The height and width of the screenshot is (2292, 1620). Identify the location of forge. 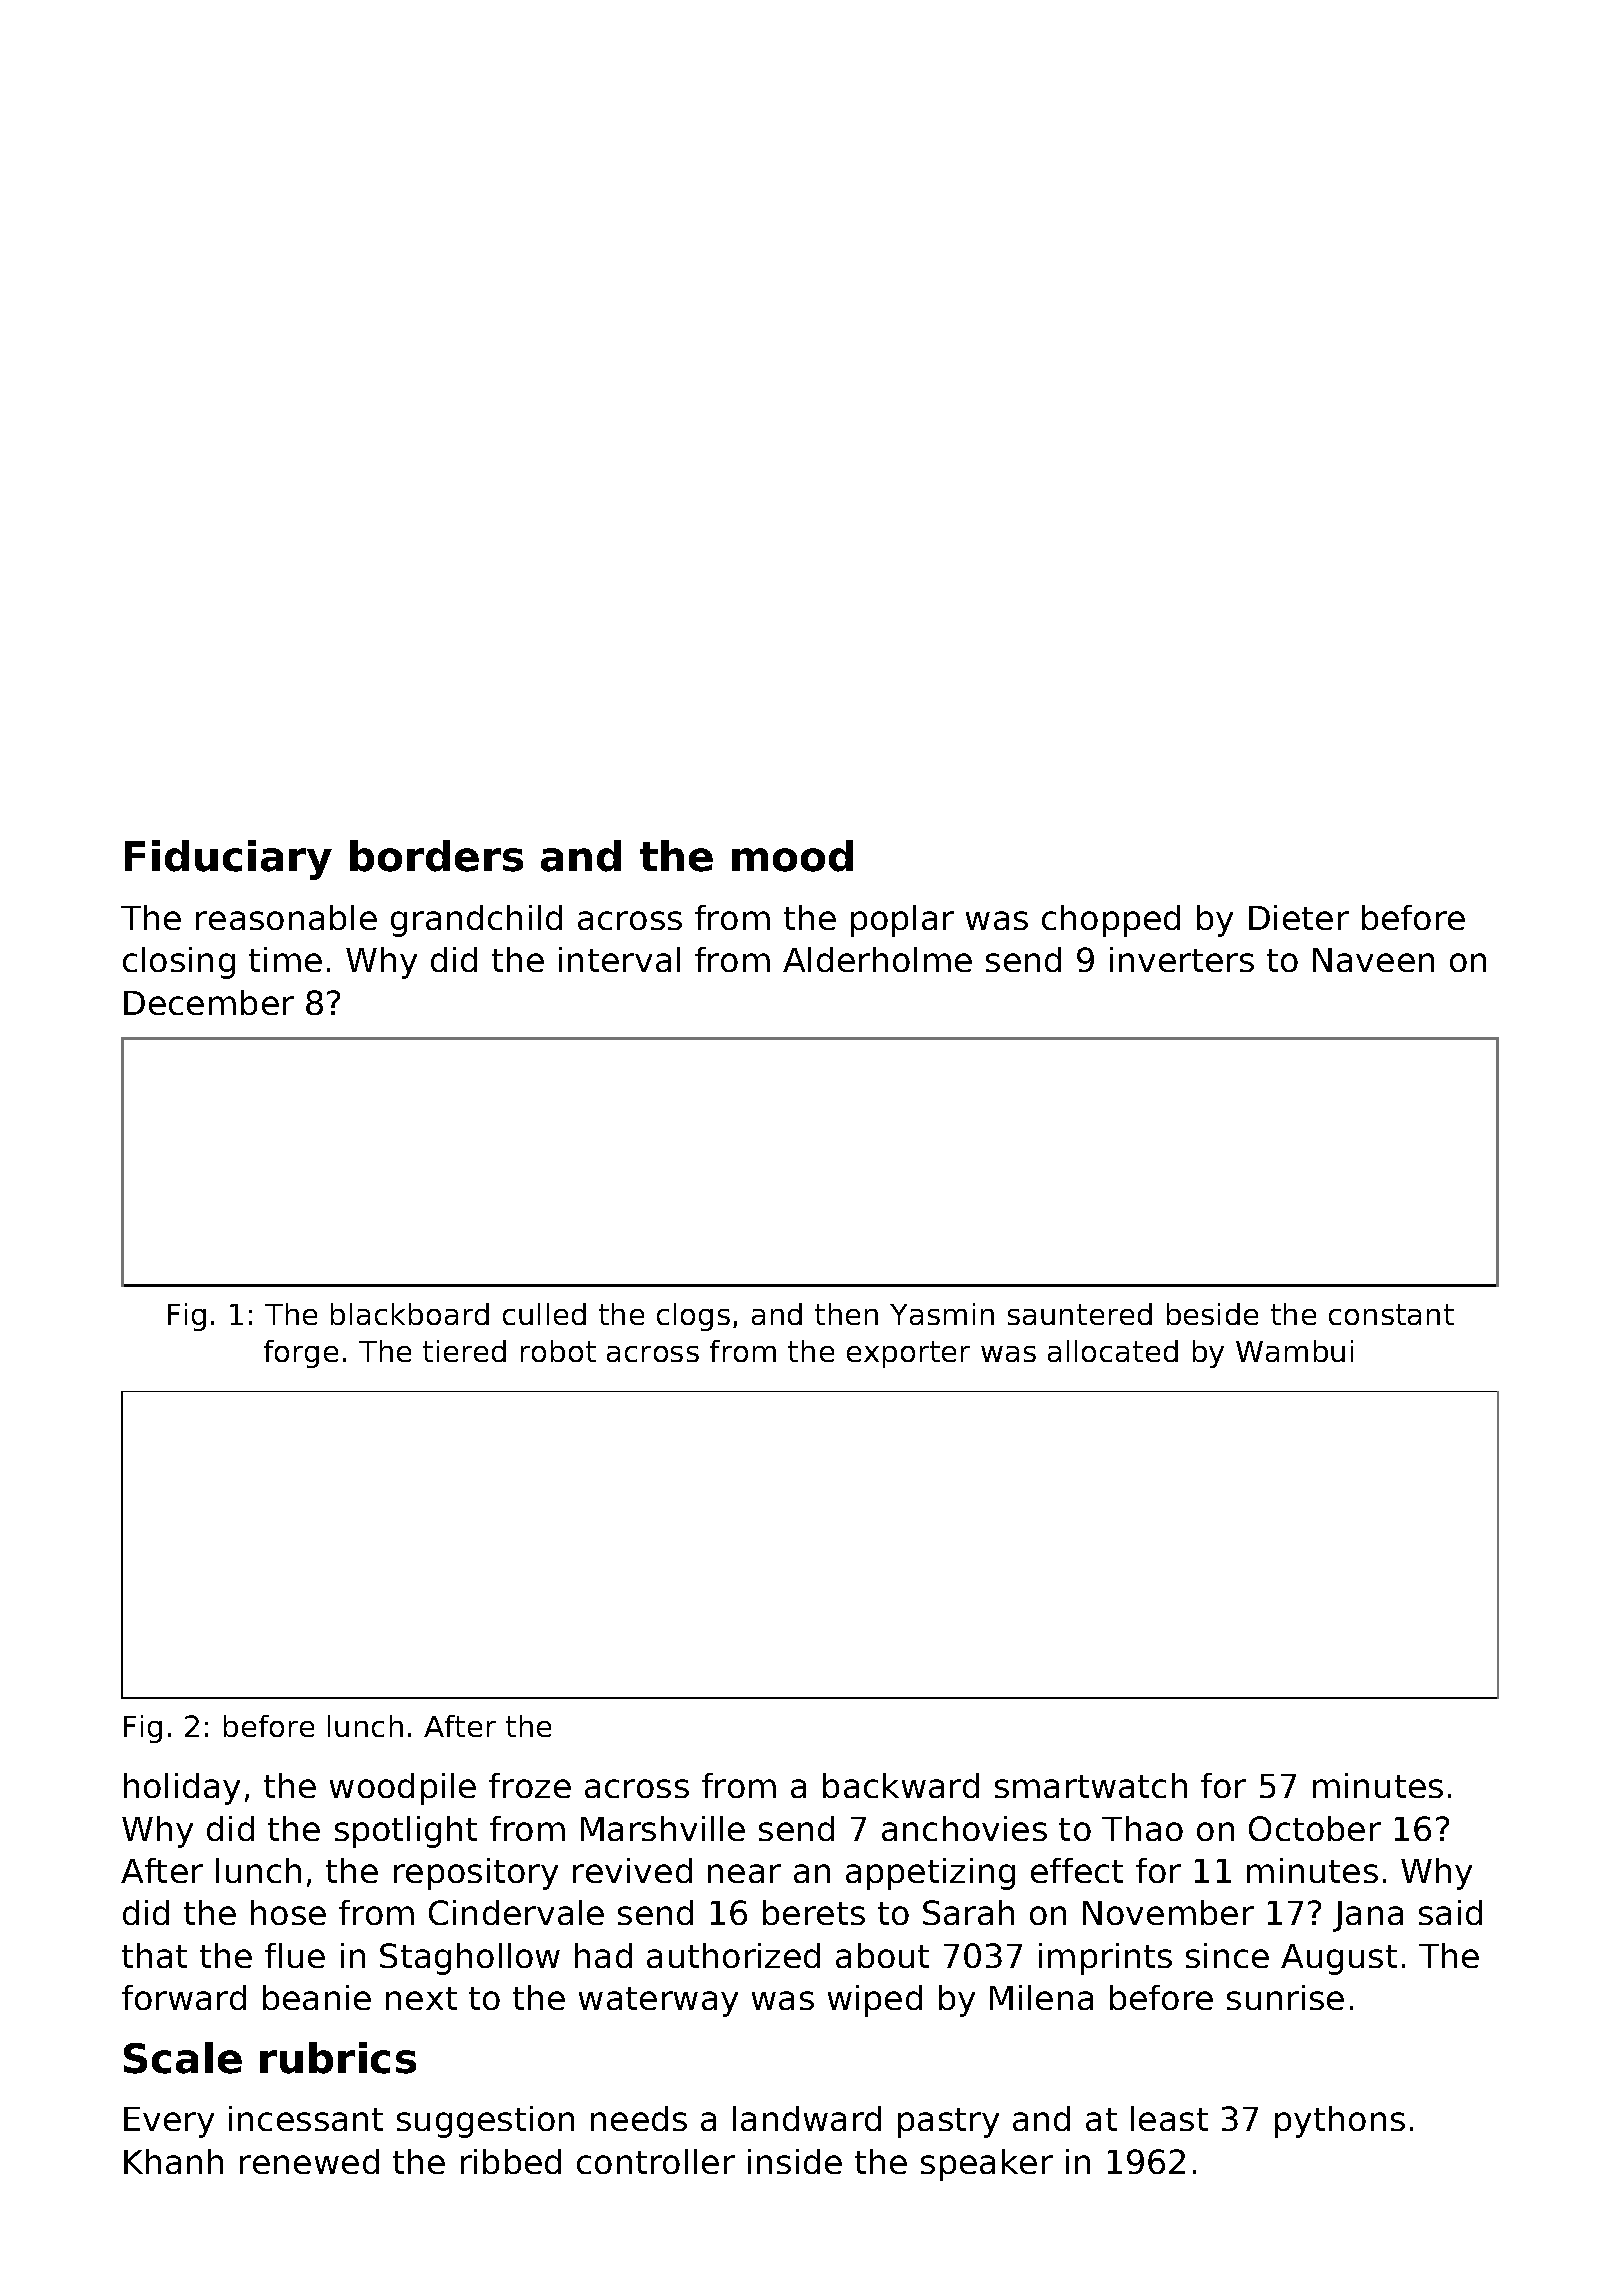
(301, 1354).
